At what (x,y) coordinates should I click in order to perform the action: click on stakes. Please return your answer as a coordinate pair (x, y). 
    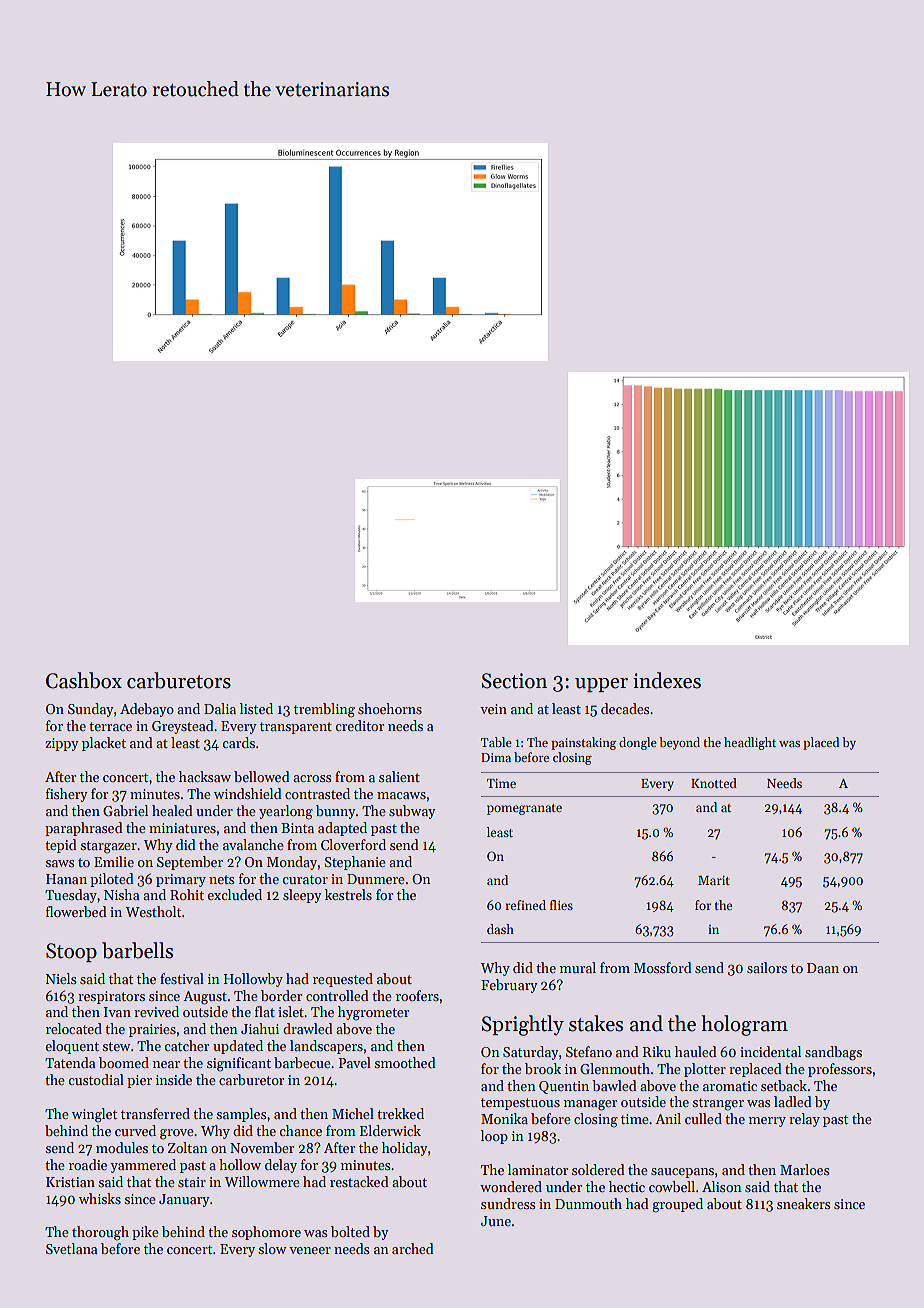
    Looking at the image, I should click on (596, 1023).
